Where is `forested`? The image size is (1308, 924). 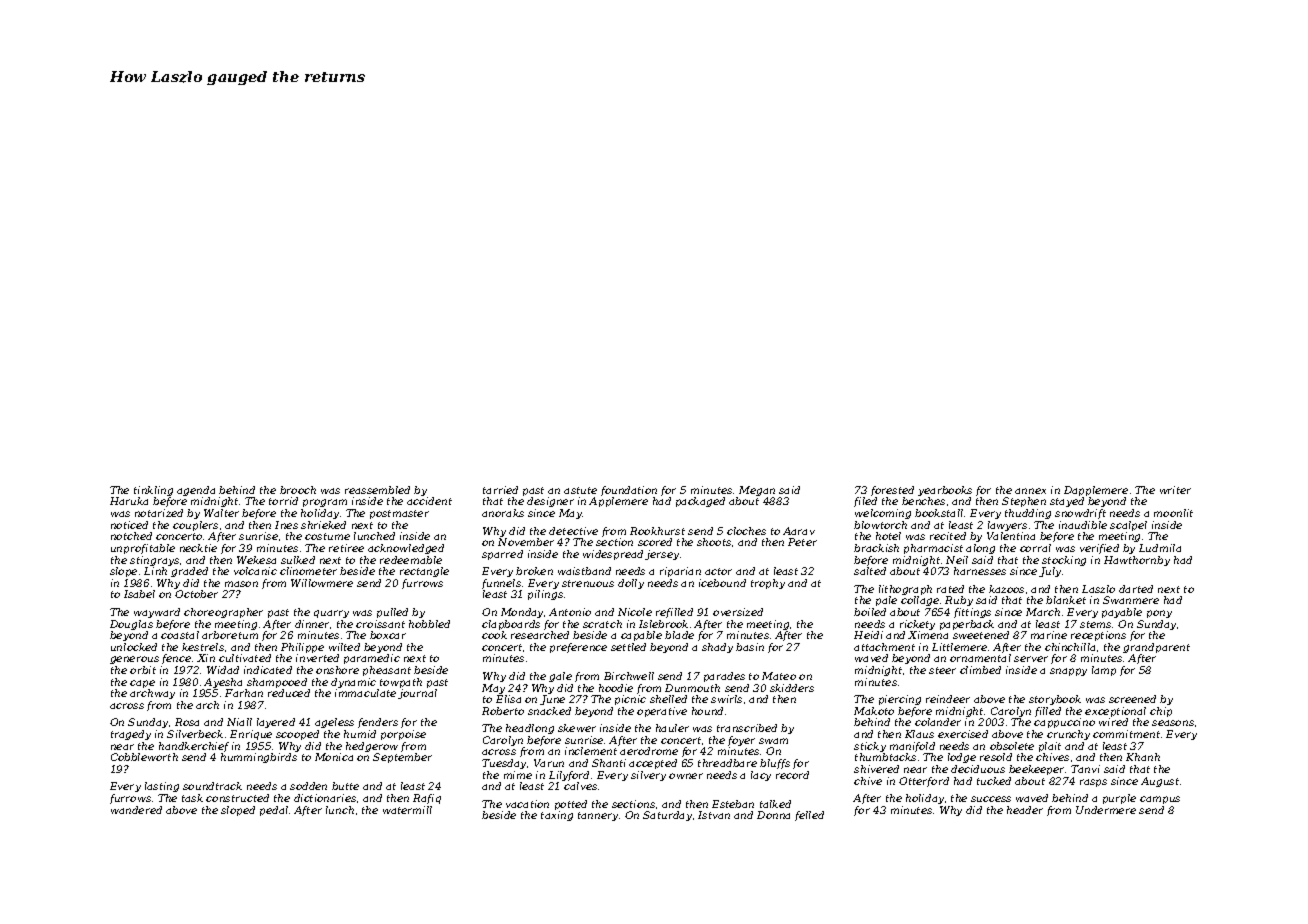
forested is located at coordinates (892, 491).
